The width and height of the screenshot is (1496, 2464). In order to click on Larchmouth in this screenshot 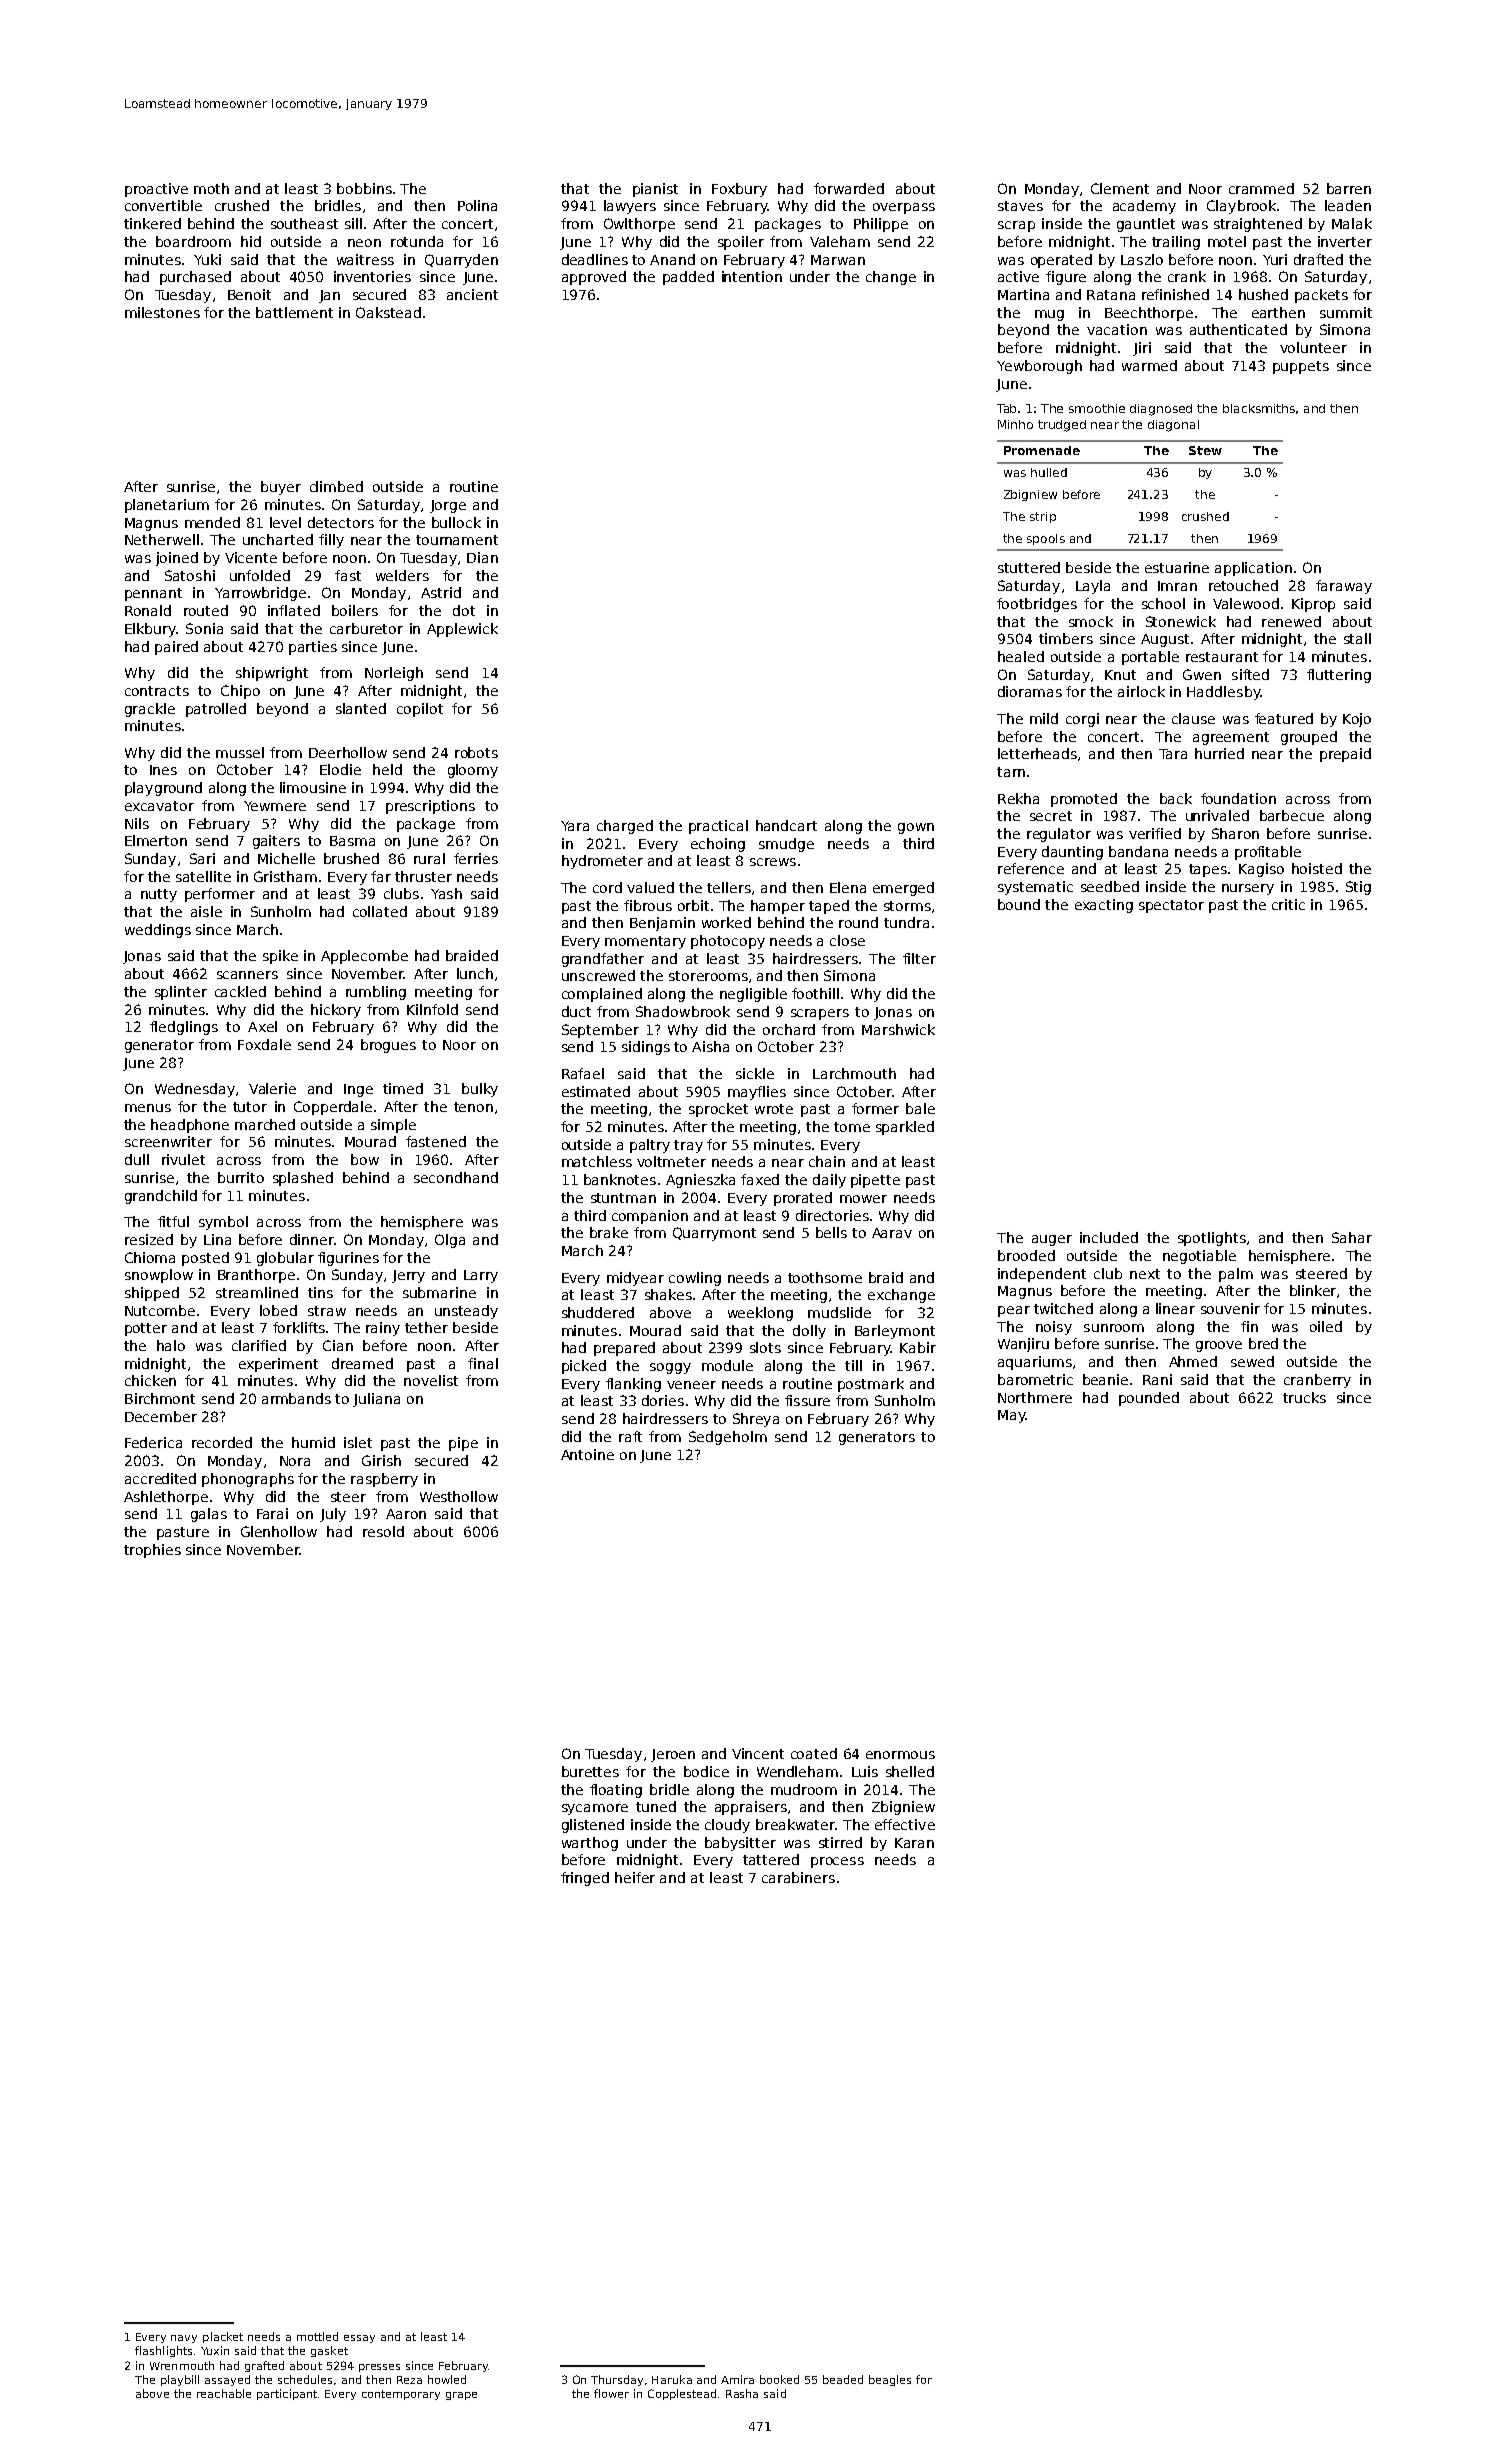, I will do `click(854, 1073)`.
